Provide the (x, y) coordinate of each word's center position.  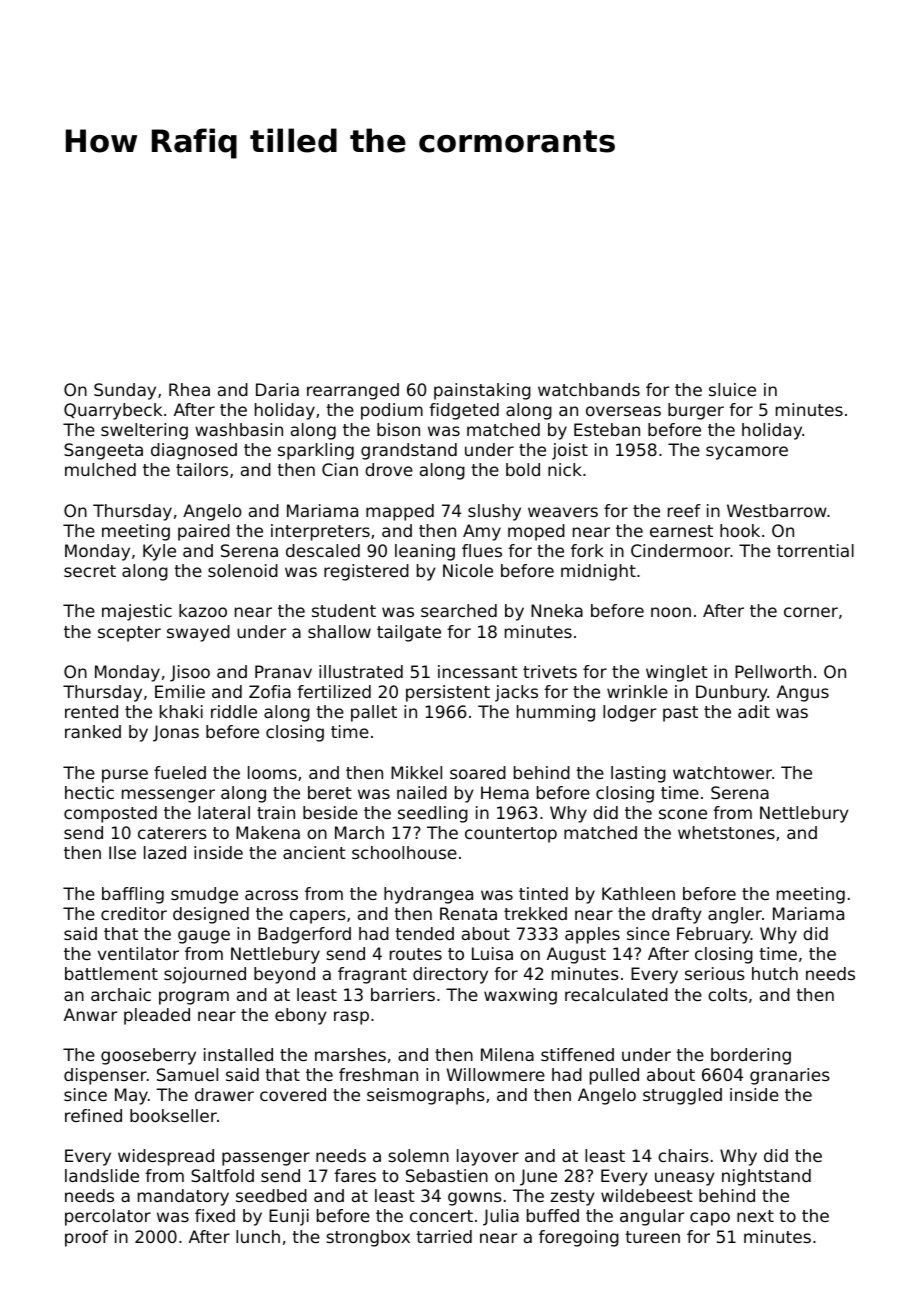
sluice (732, 389)
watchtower (722, 772)
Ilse (122, 852)
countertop (511, 835)
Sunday (125, 391)
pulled (614, 1076)
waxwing (520, 996)
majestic (137, 612)
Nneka (557, 610)
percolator (108, 1217)
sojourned (205, 975)
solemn (418, 1155)
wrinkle (637, 691)
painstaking (482, 391)
